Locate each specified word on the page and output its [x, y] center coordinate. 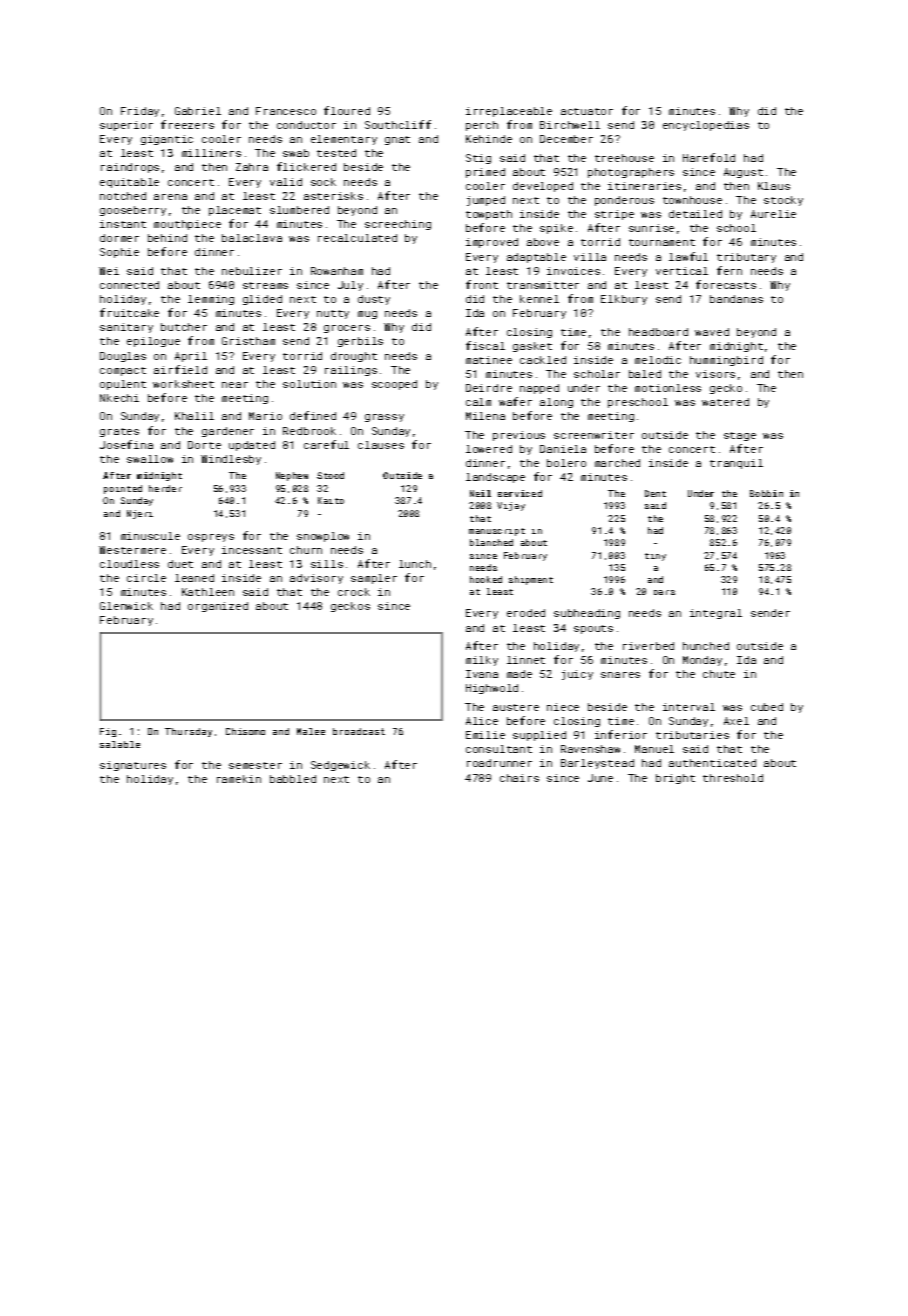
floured [347, 110]
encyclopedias [706, 126]
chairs [519, 778]
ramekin [239, 779]
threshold [733, 778]
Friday [140, 112]
